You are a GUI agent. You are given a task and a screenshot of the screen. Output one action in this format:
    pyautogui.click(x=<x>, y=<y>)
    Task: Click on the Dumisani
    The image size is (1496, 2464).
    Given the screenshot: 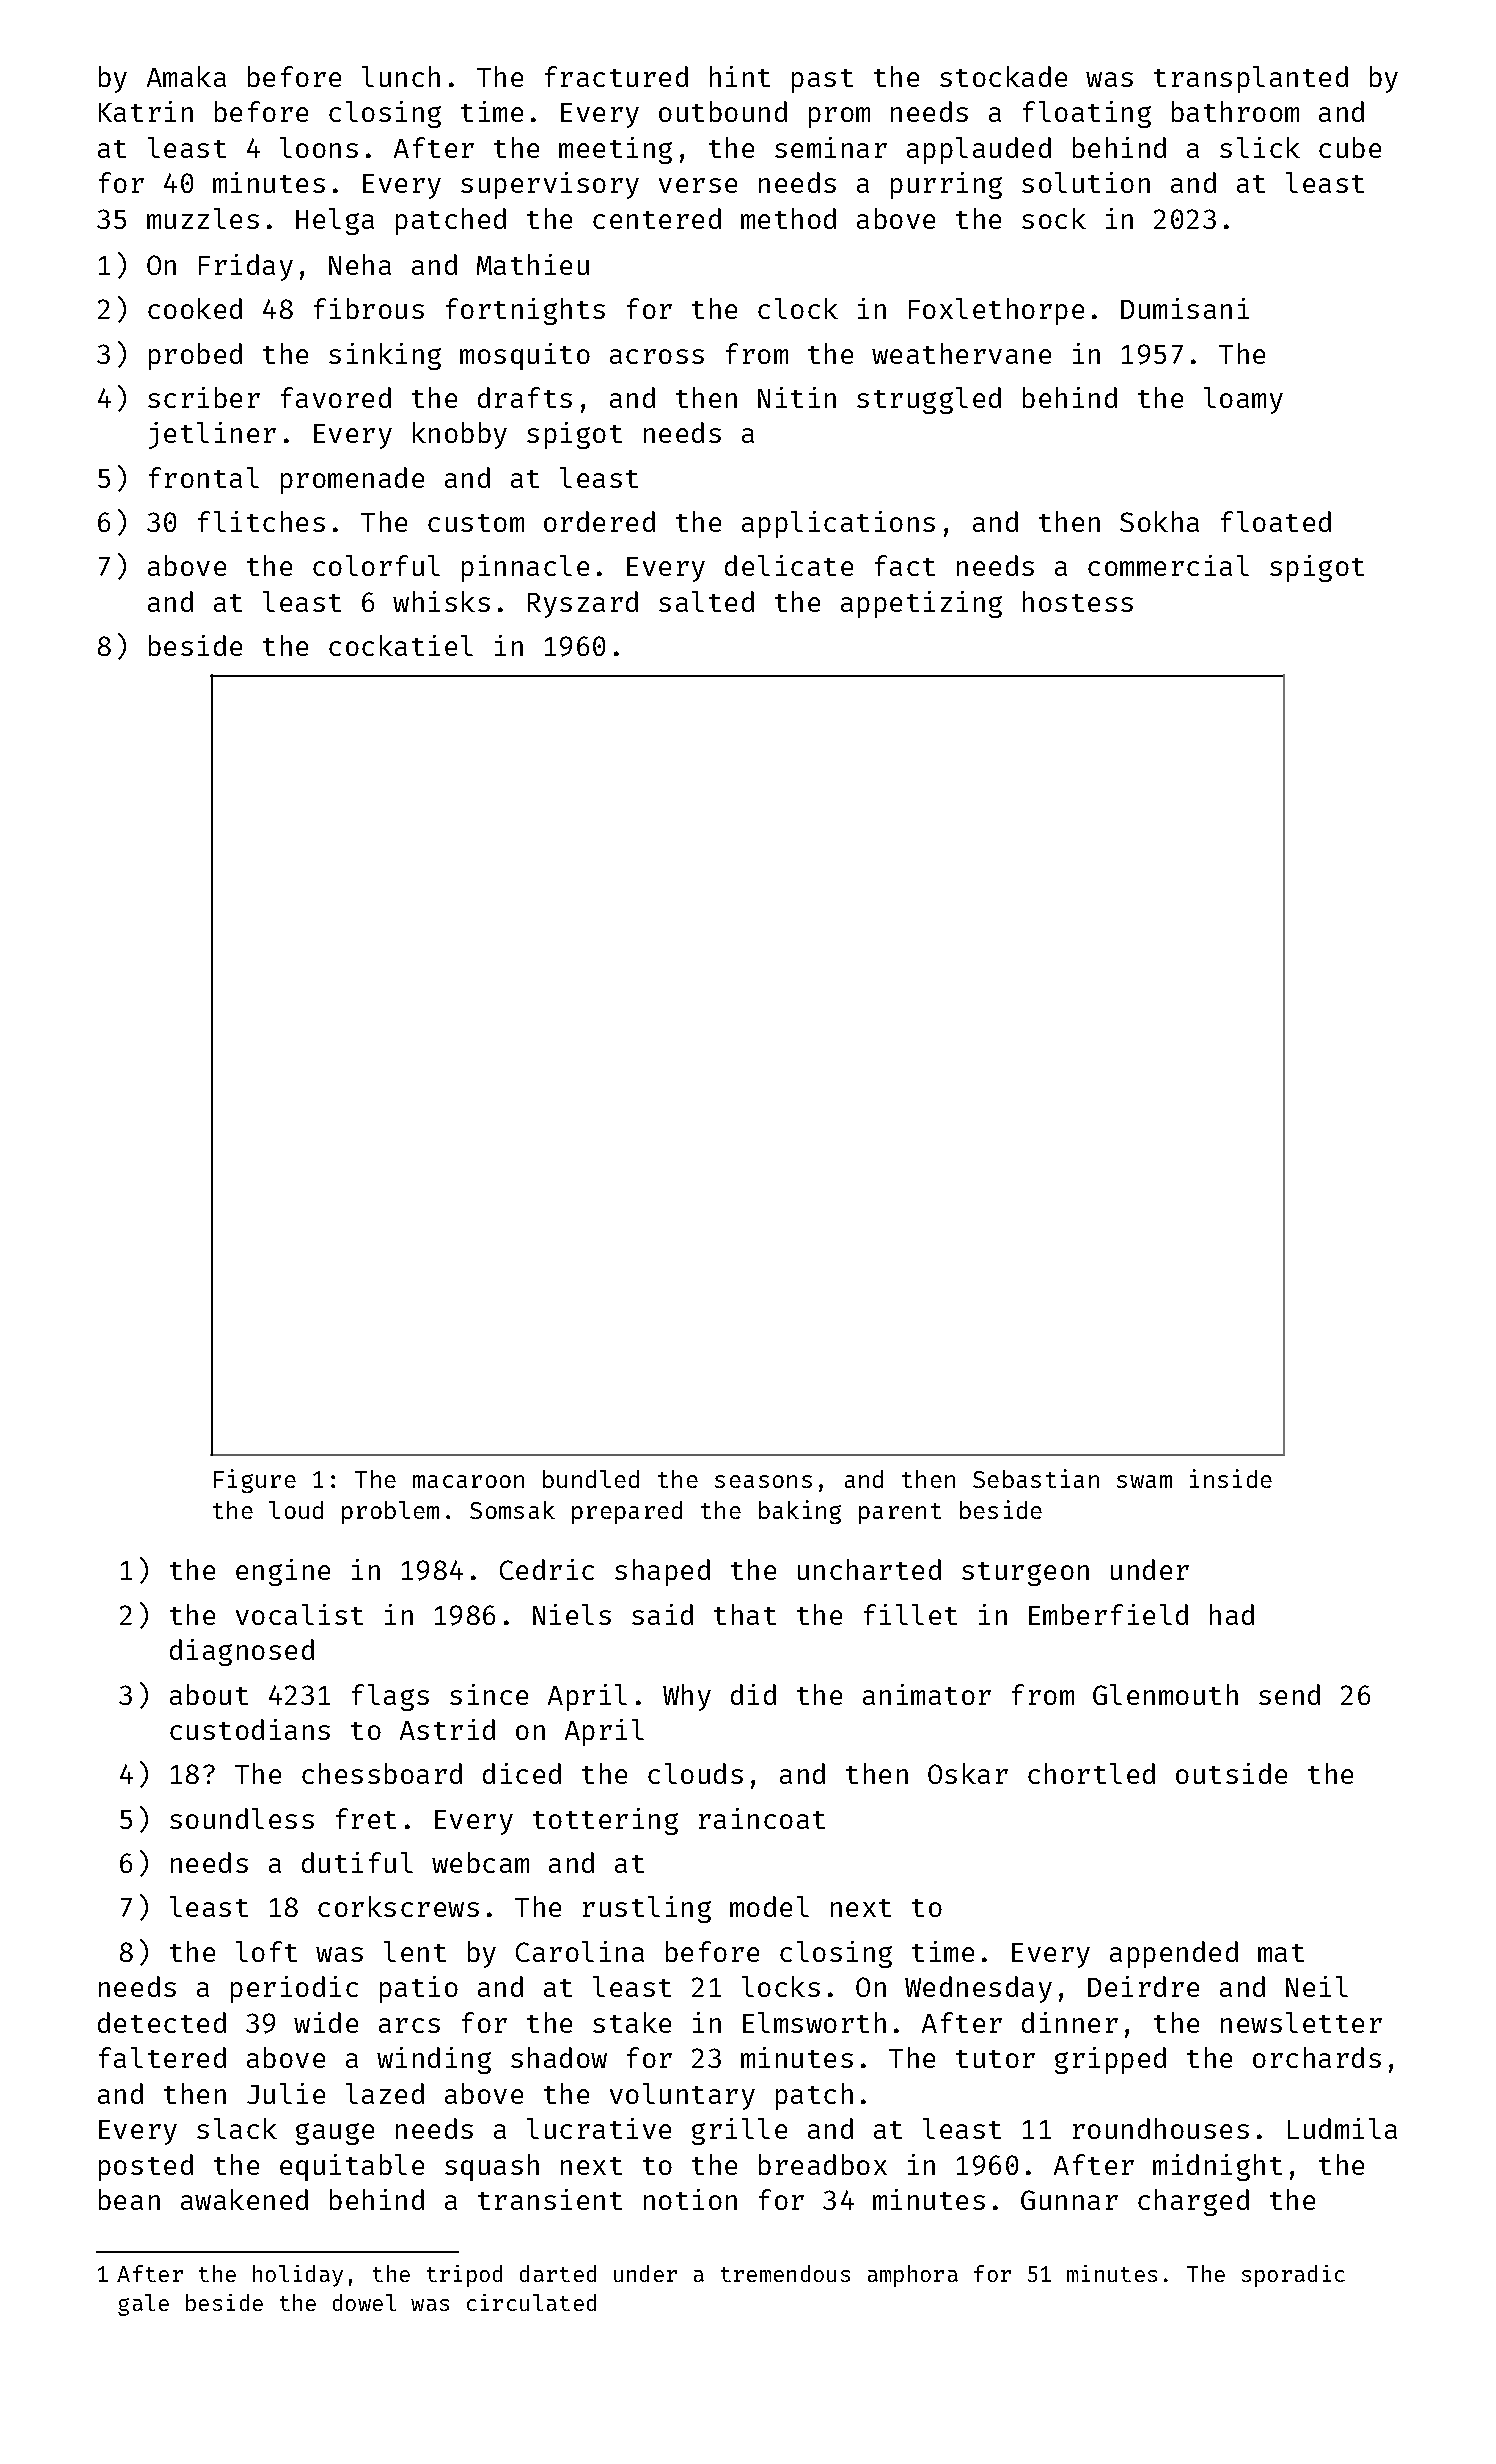 What is the action you would take?
    pyautogui.click(x=1185, y=308)
